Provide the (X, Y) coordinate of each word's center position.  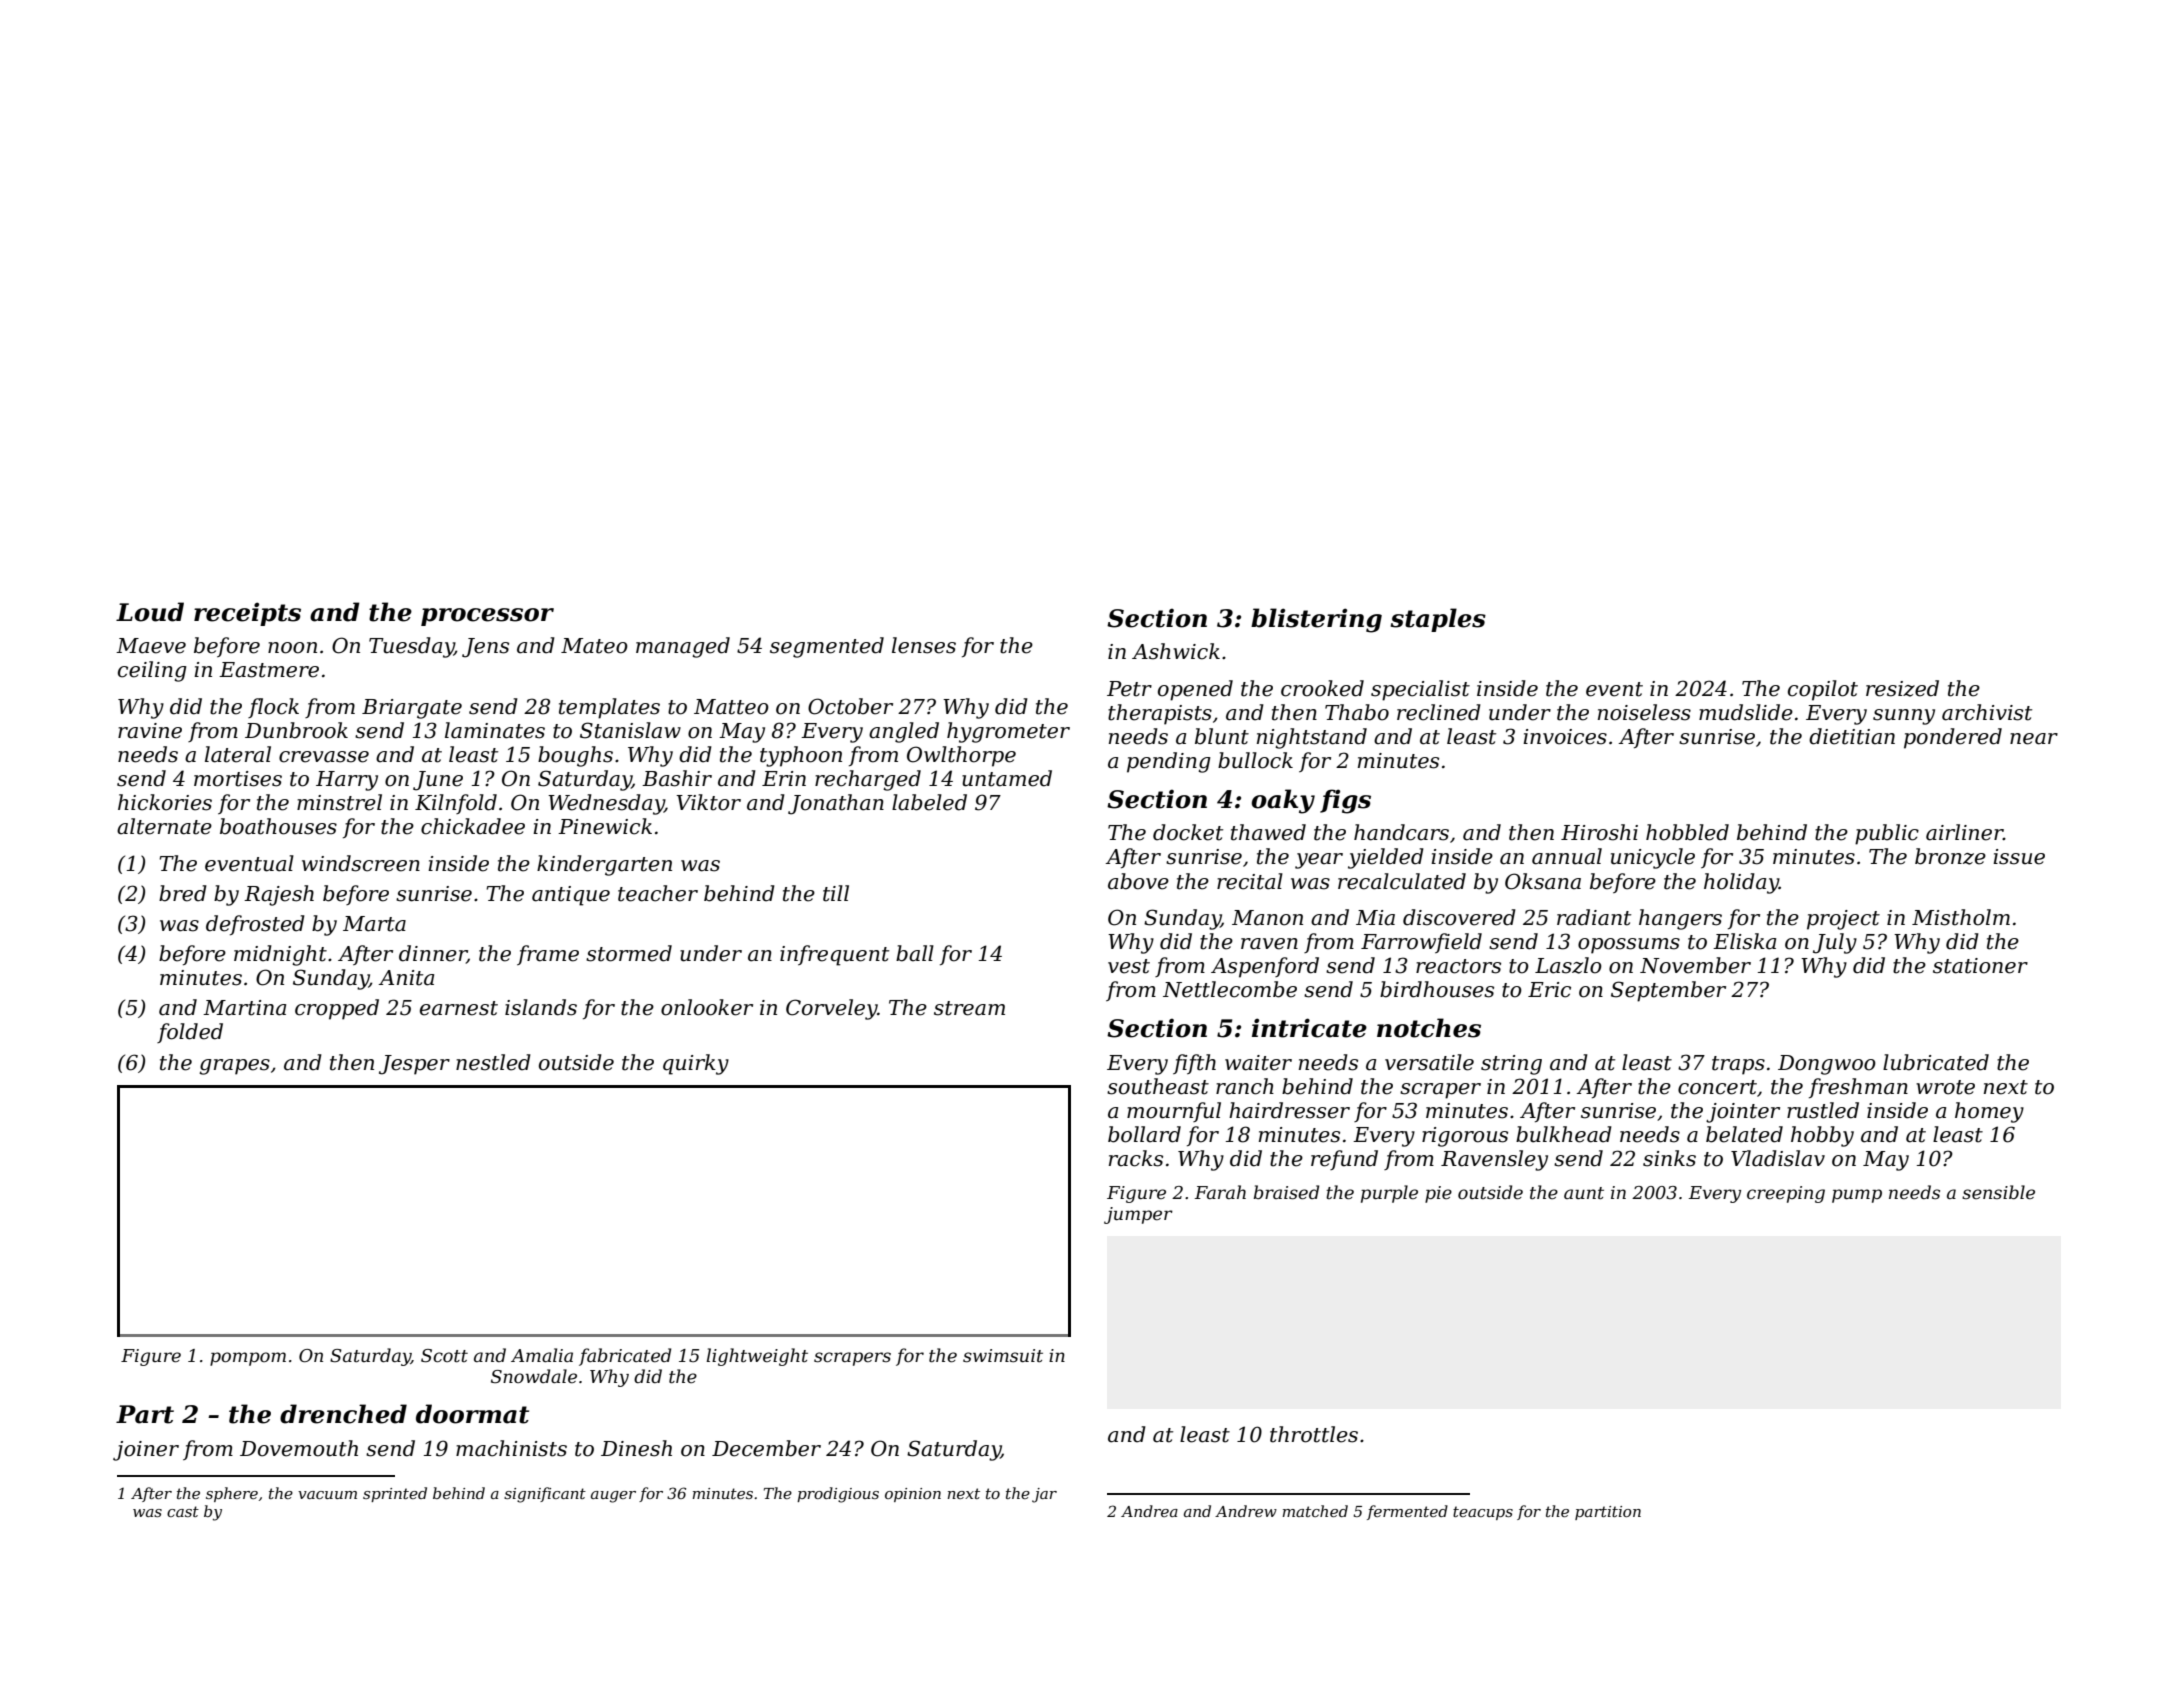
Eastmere (269, 670)
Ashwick (1176, 651)
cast (183, 1511)
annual (1567, 856)
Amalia (542, 1355)
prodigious (838, 1495)
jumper (1138, 1215)
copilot (1823, 690)
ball (915, 953)
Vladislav (1778, 1158)
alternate (164, 826)
